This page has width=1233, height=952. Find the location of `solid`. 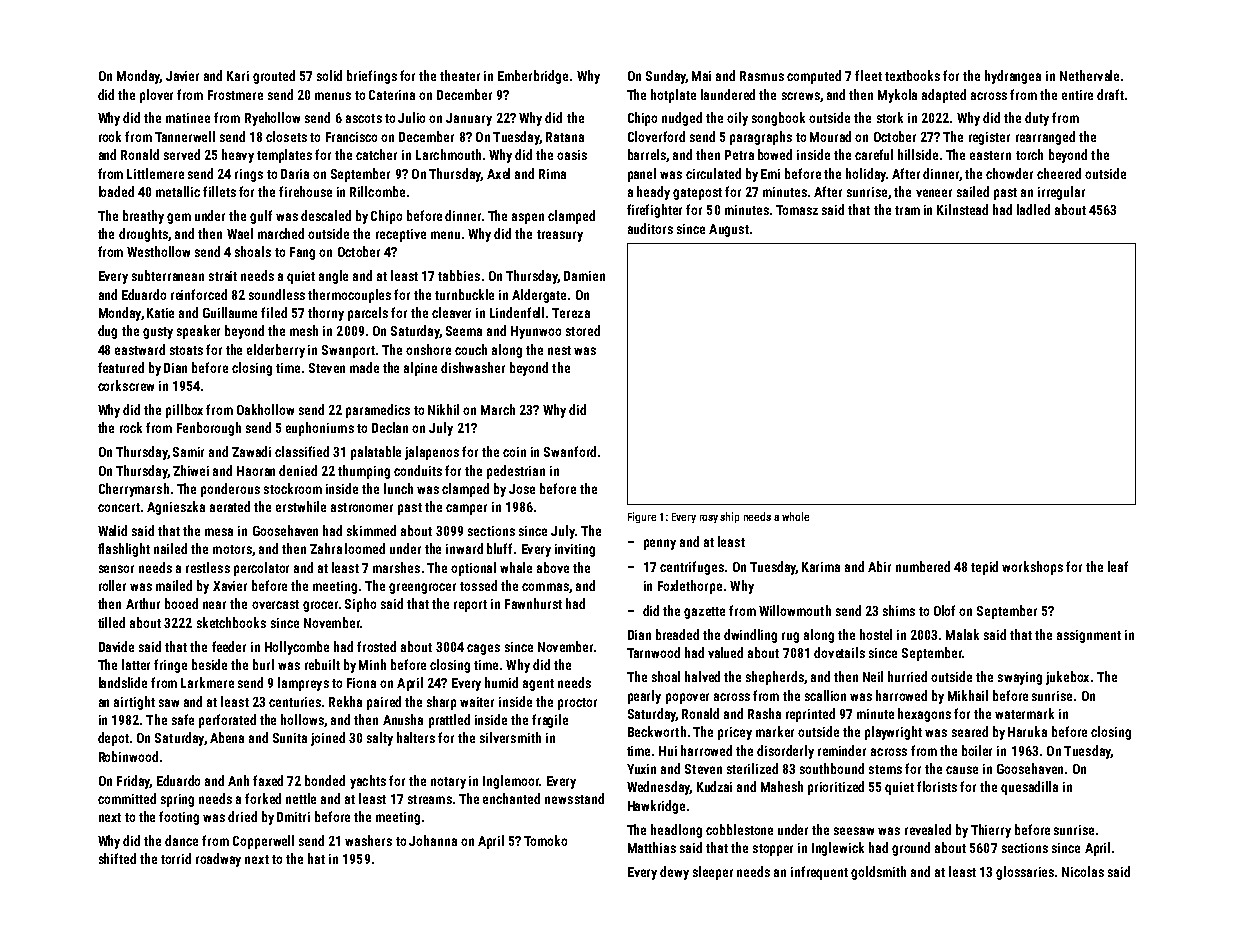

solid is located at coordinates (329, 75).
